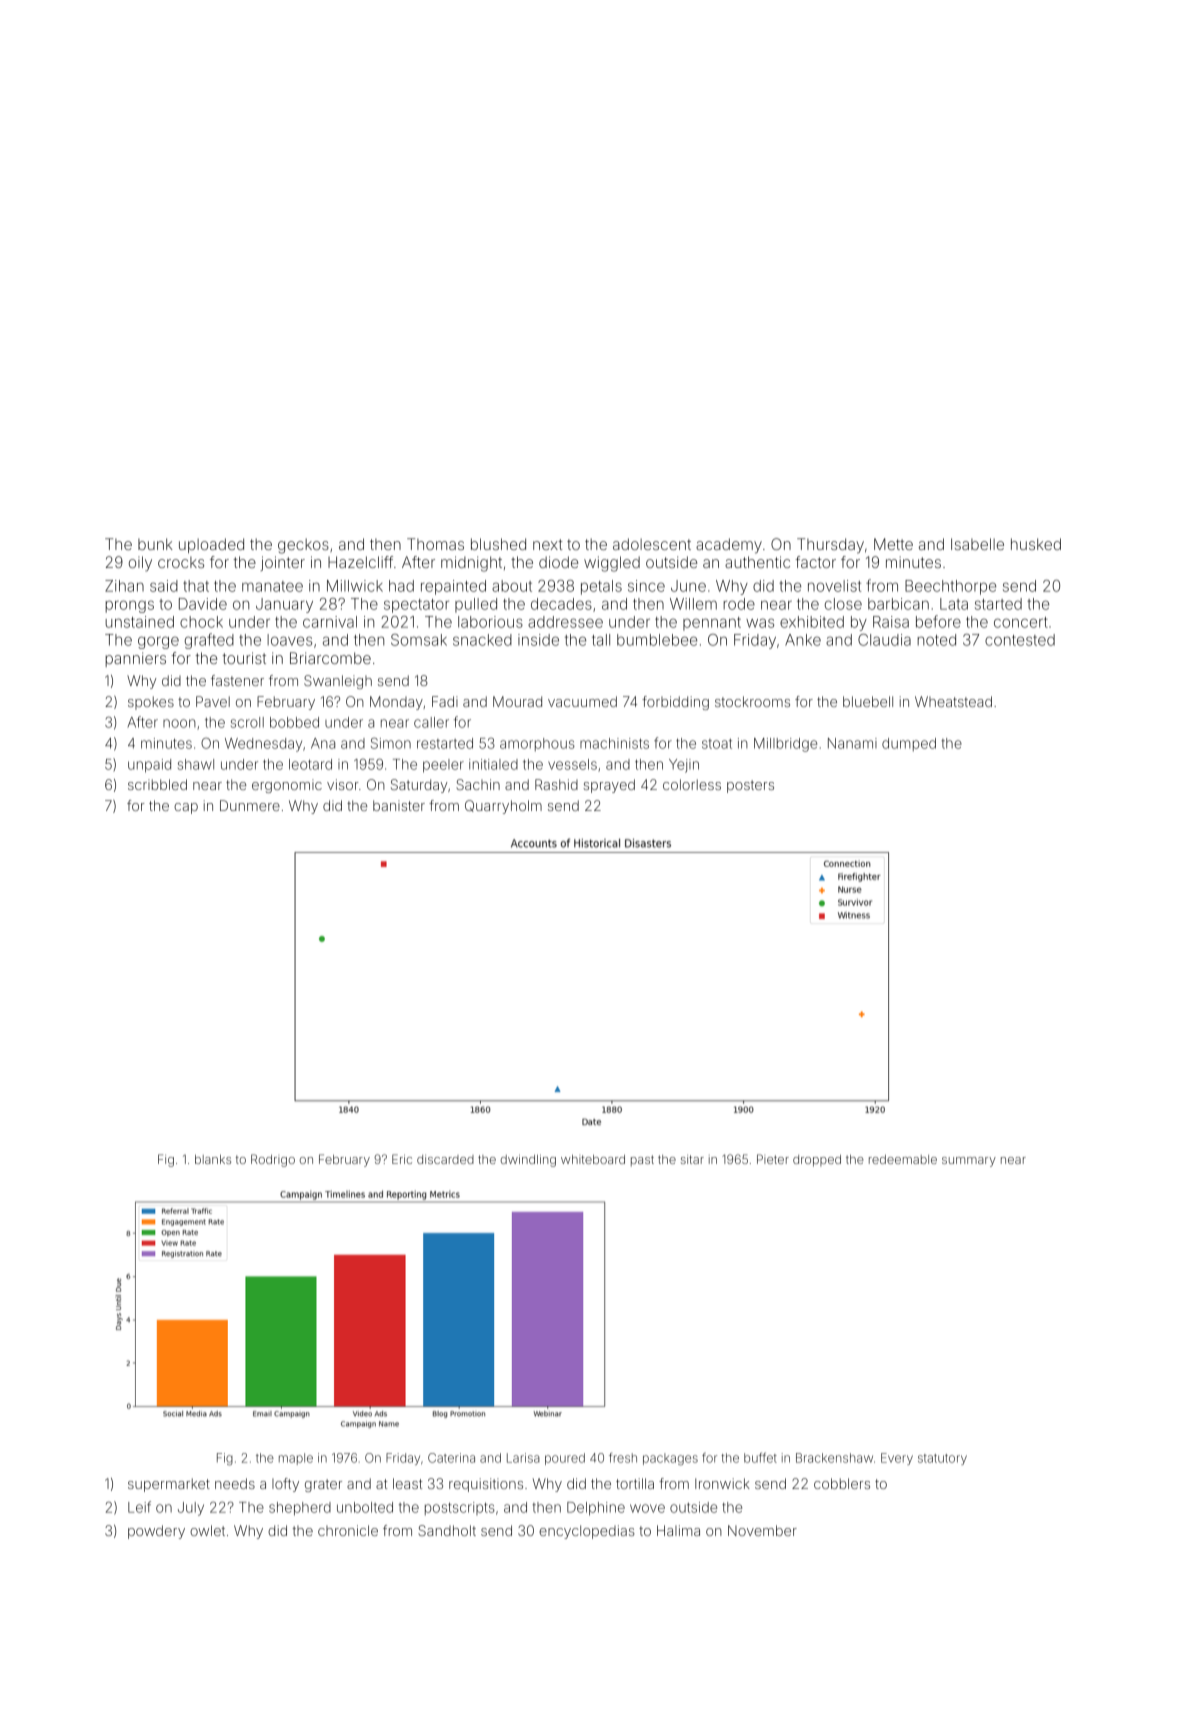 This screenshot has width=1183, height=1714. I want to click on redeemable, so click(903, 1159).
